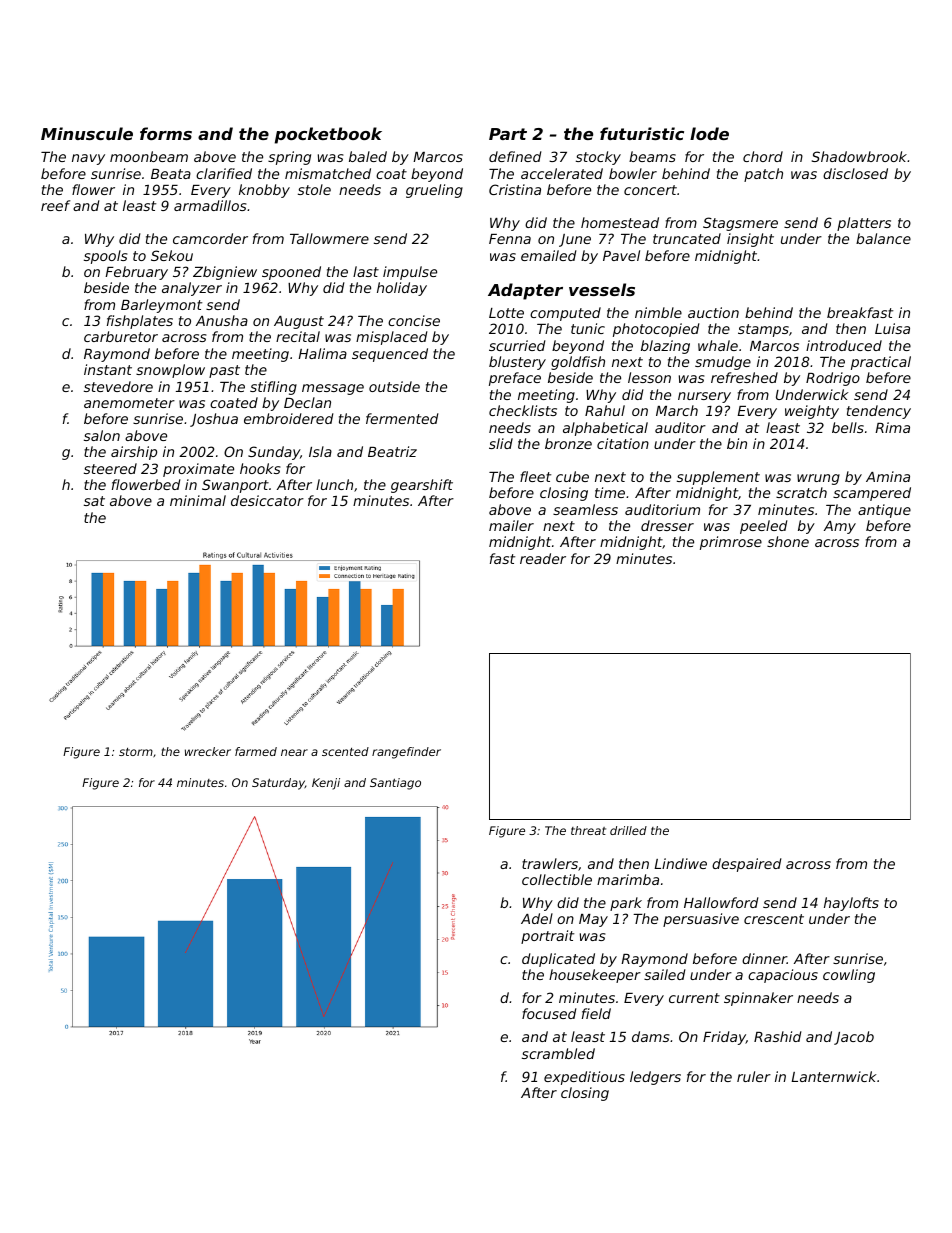 The image size is (952, 1233). Describe the element at coordinates (392, 451) in the page. I see `Beatriz` at that location.
